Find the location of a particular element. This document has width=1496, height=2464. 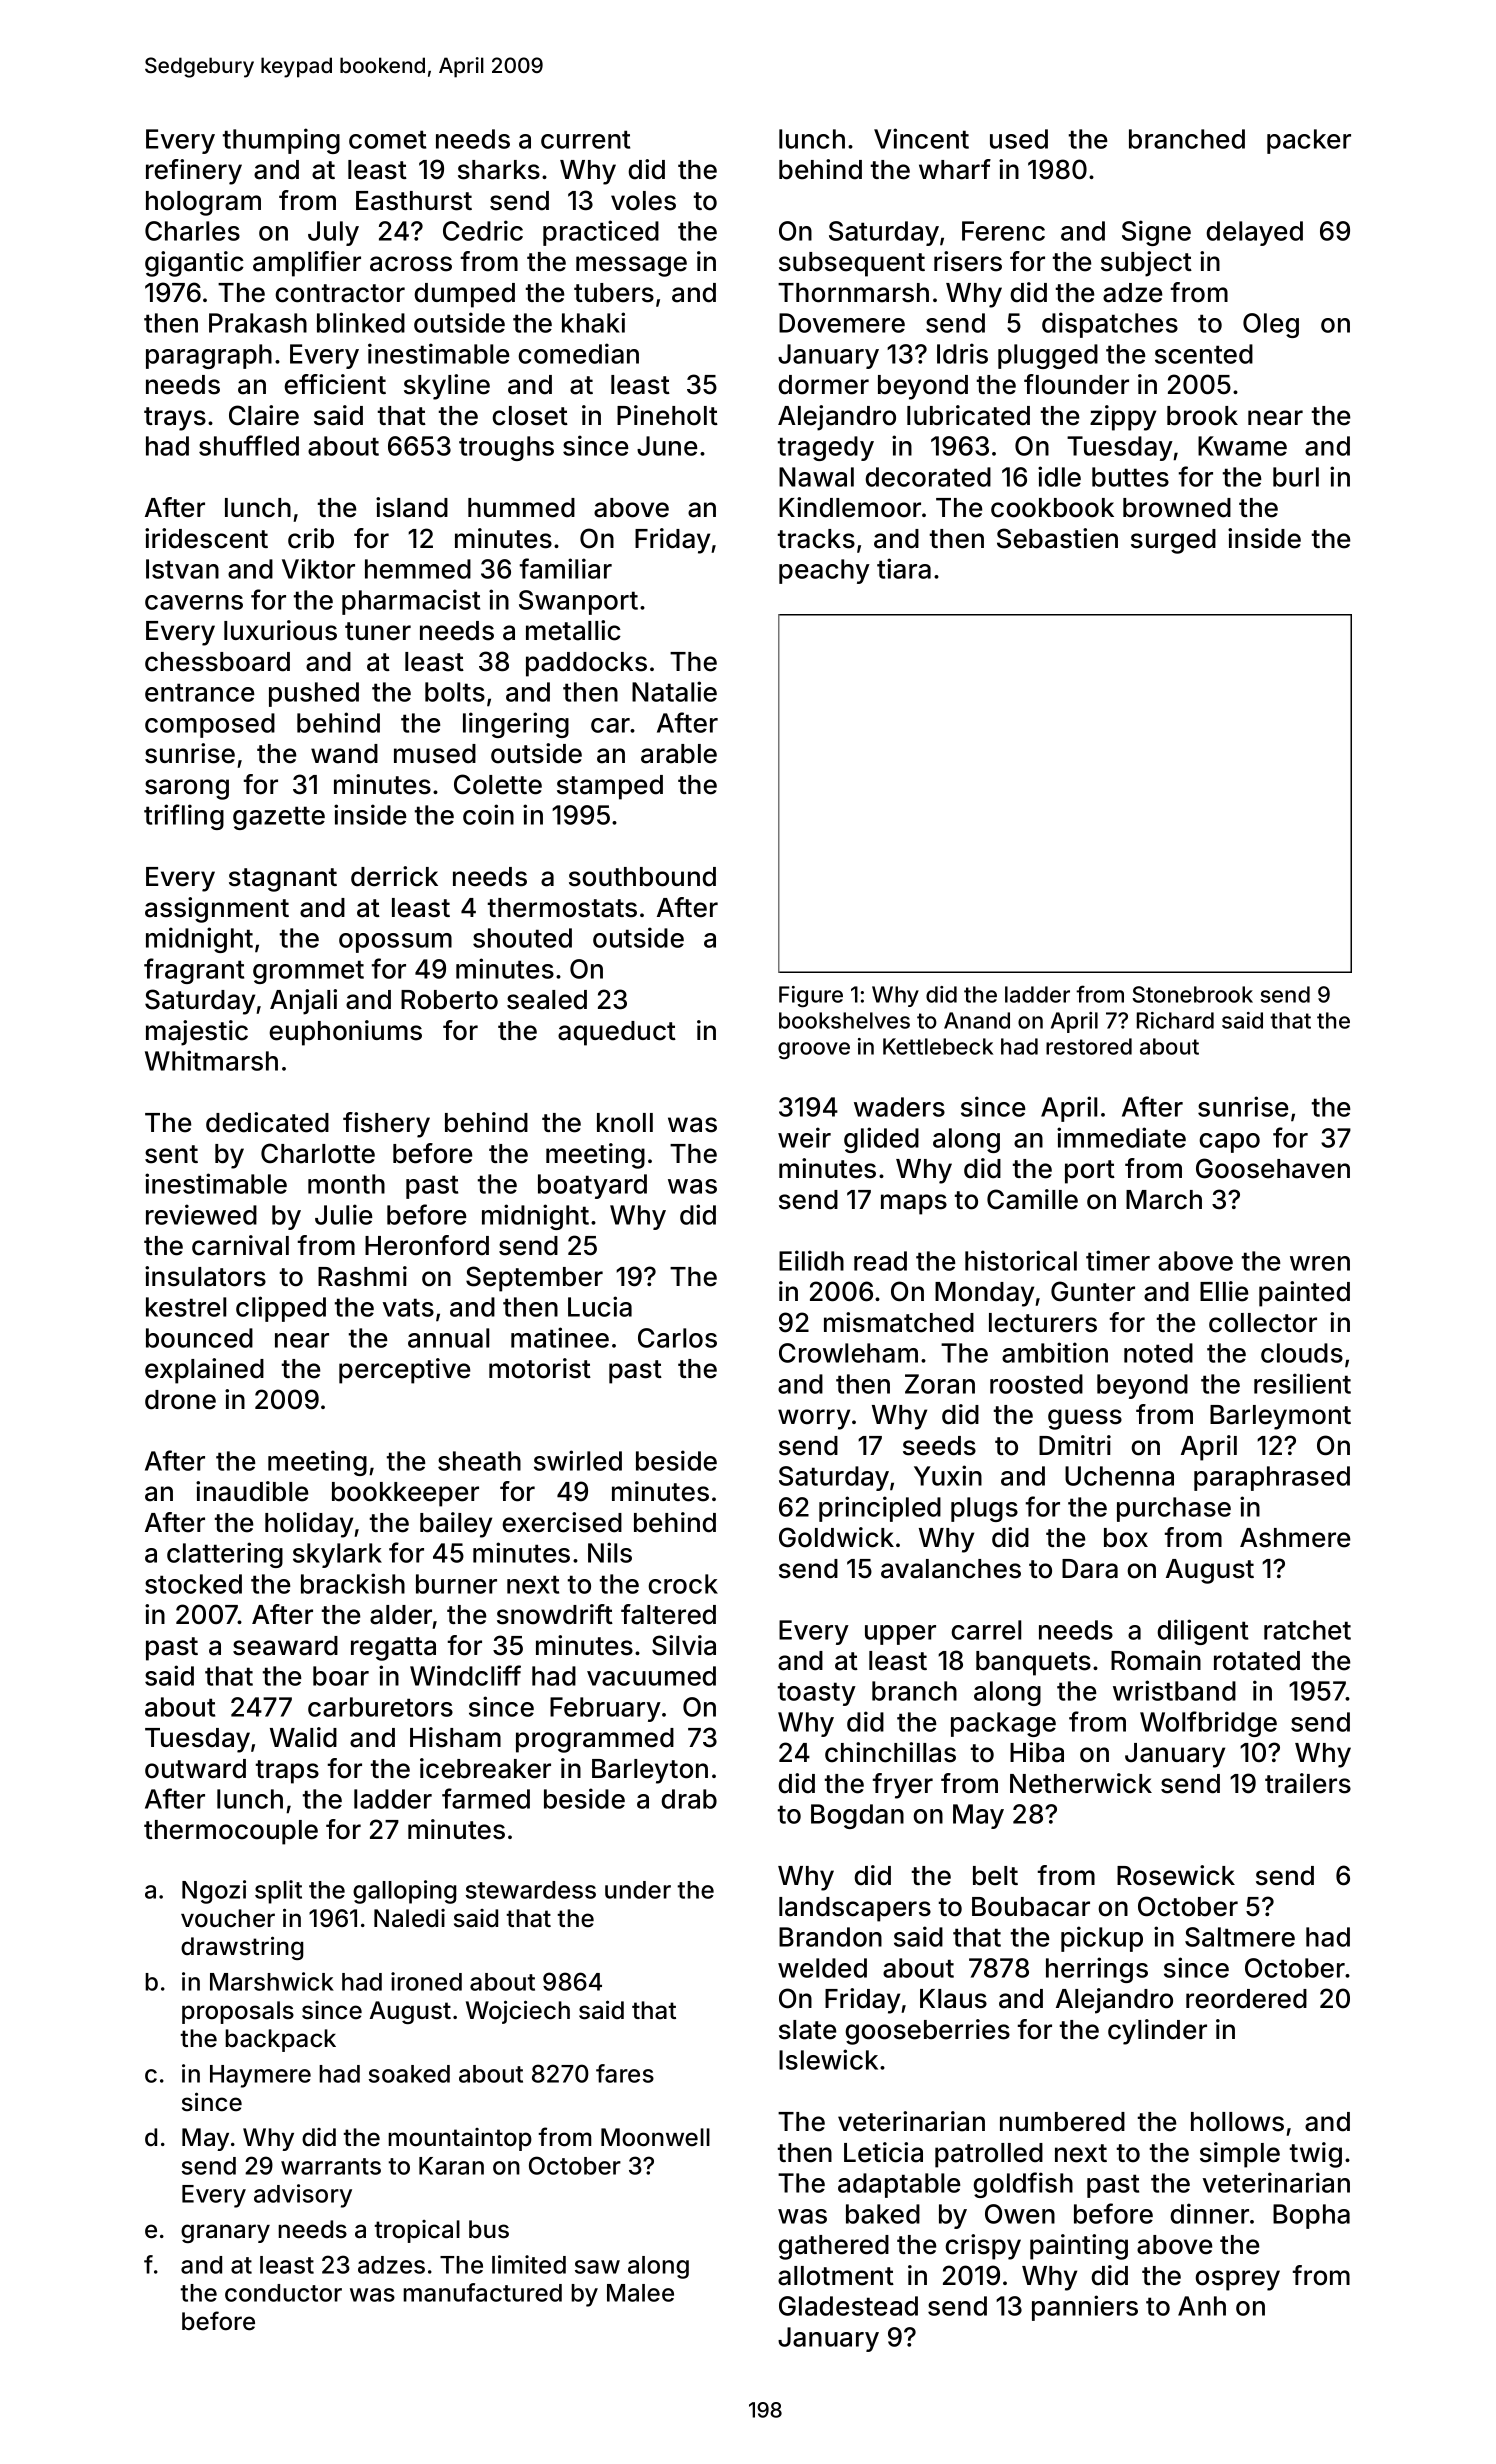

ratchet is located at coordinates (1307, 1630).
